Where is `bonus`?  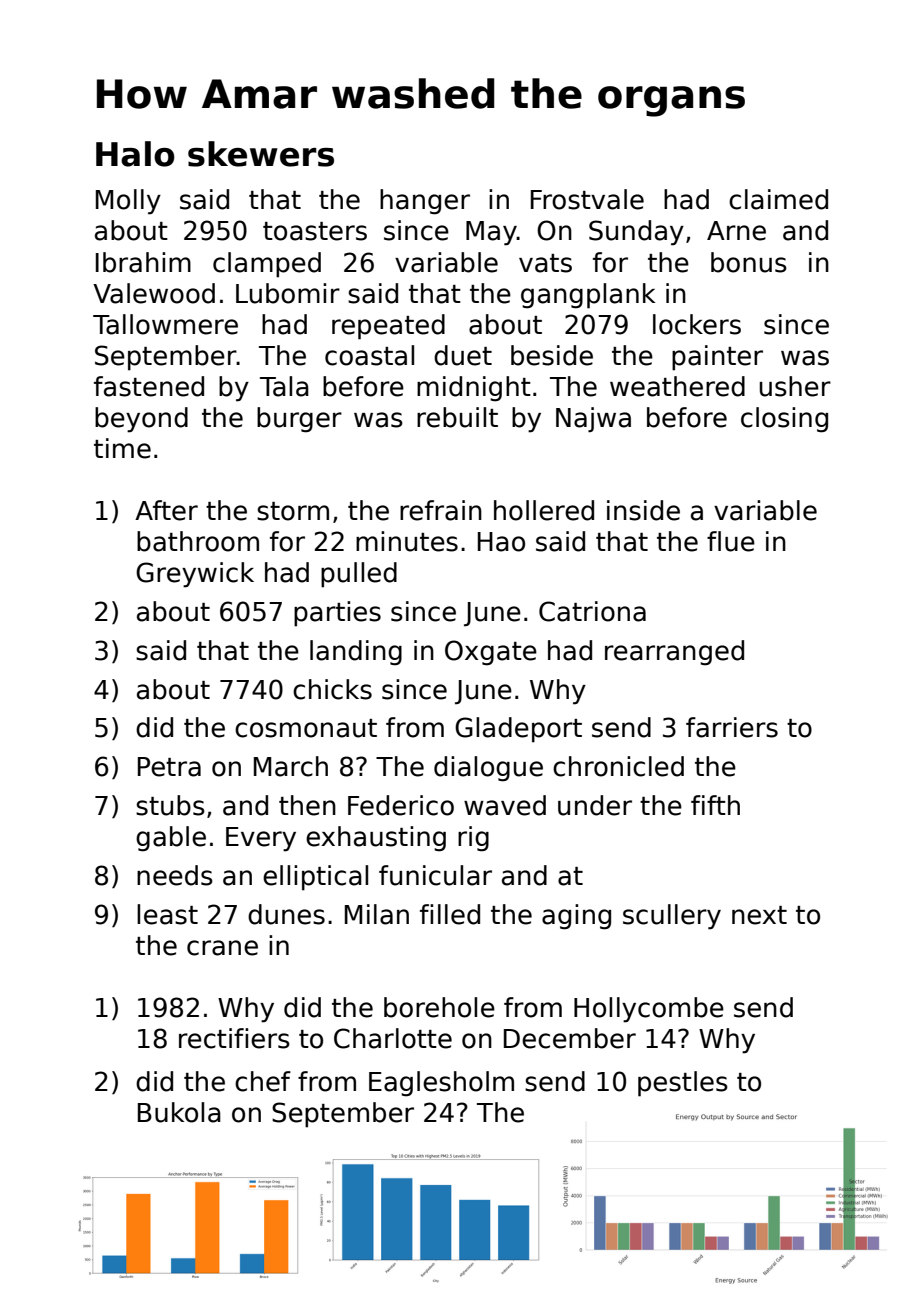
bonus is located at coordinates (749, 262).
